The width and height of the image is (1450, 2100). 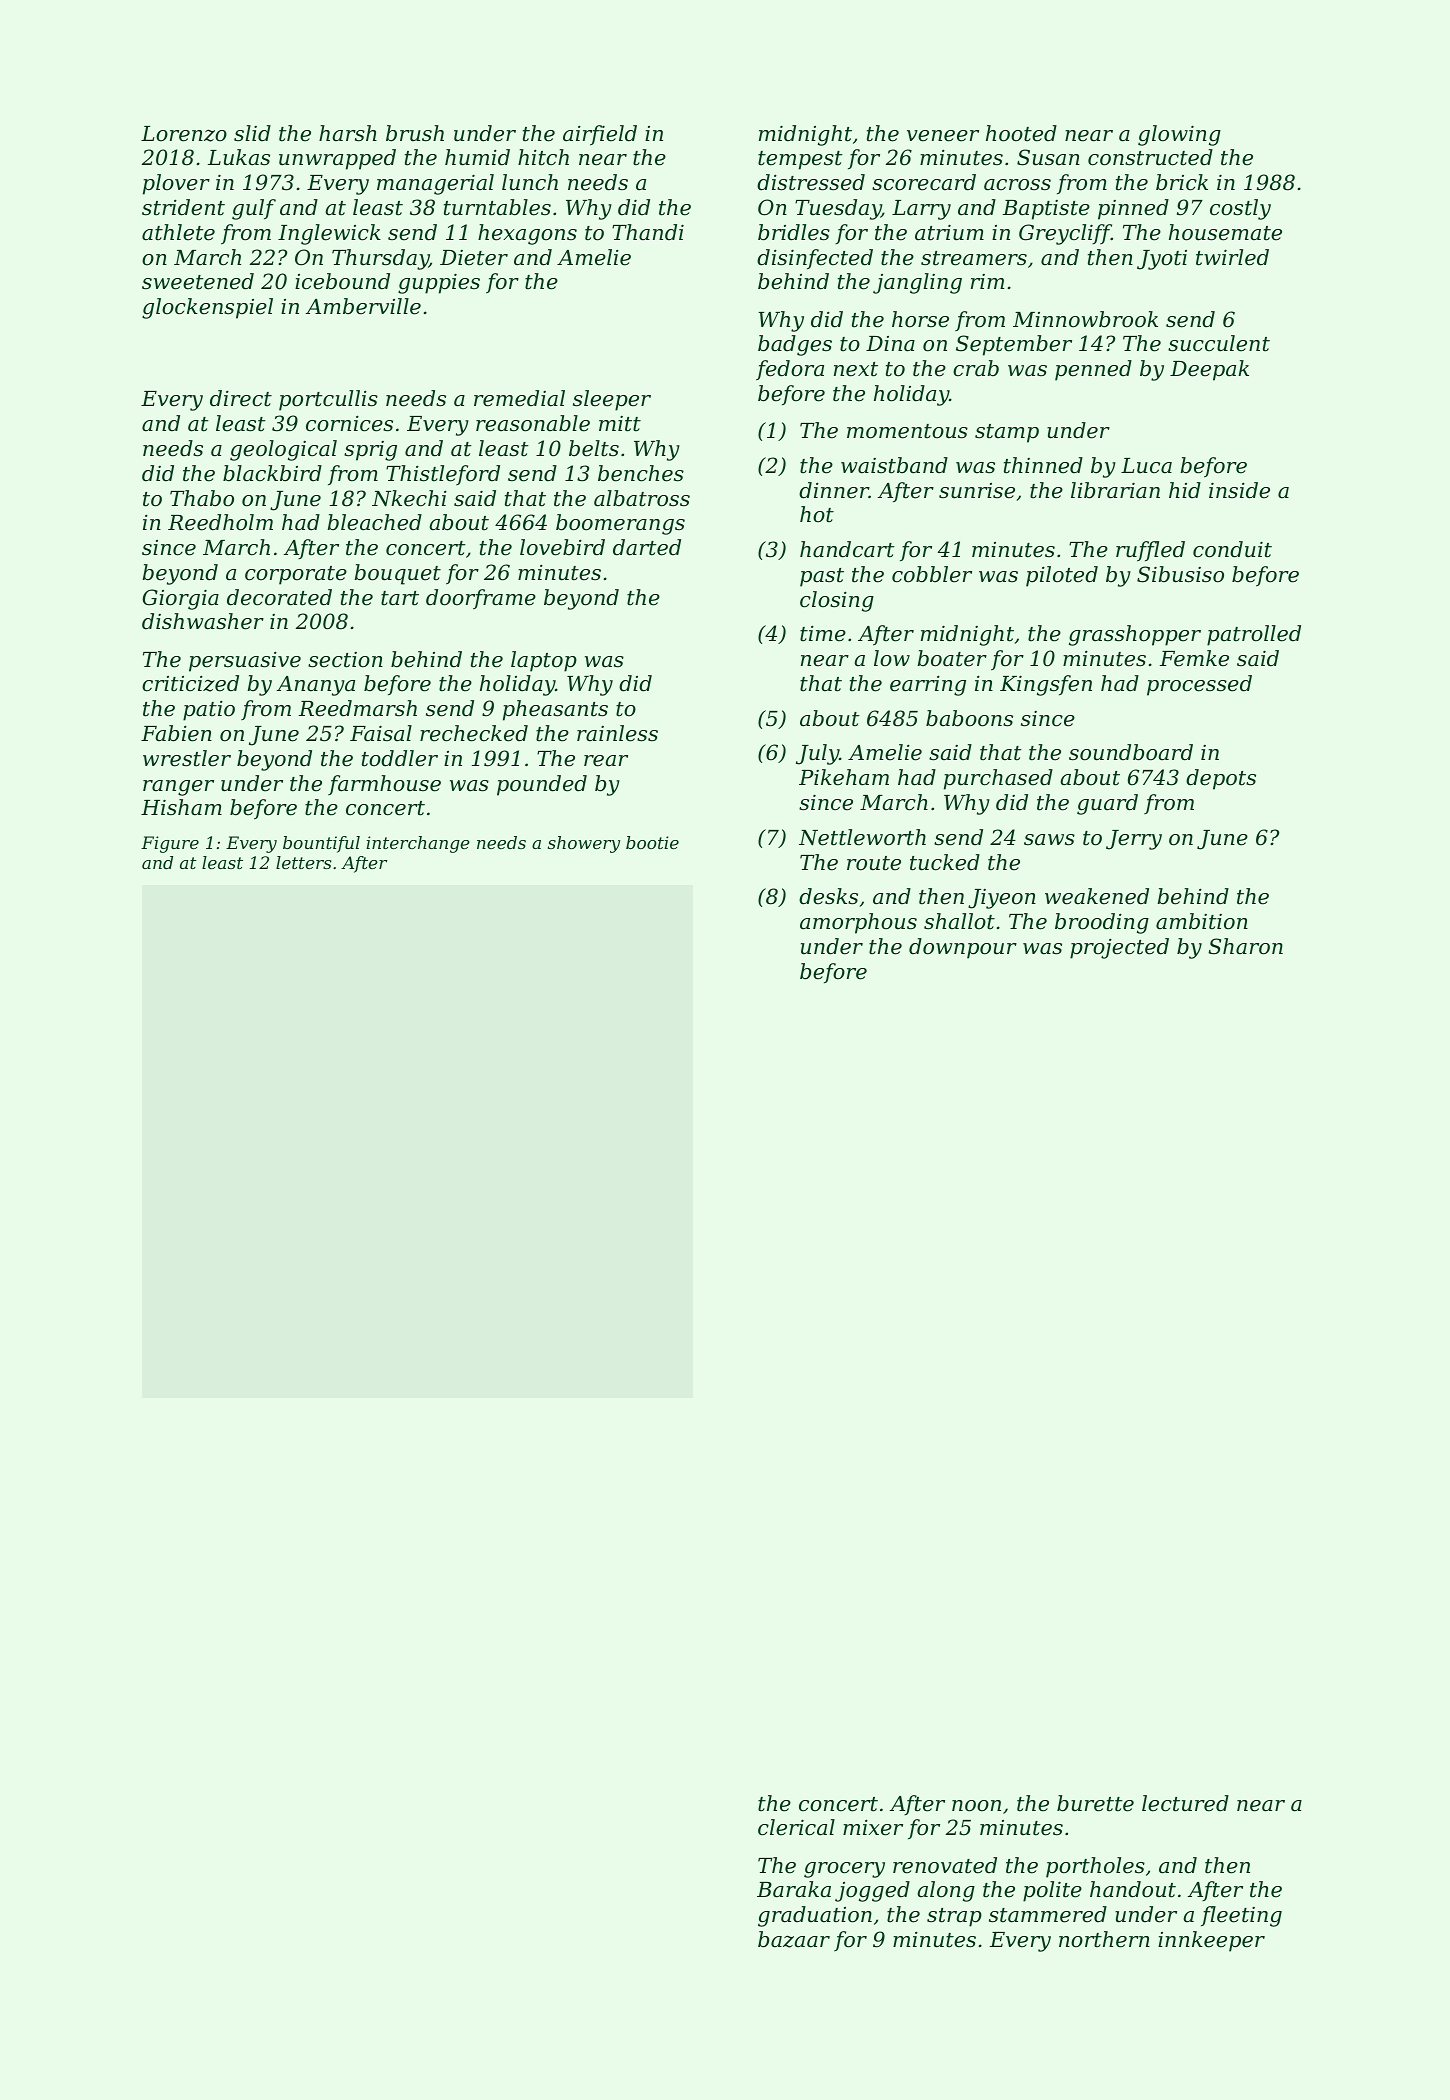 What do you see at coordinates (600, 135) in the image?
I see `airfield` at bounding box center [600, 135].
